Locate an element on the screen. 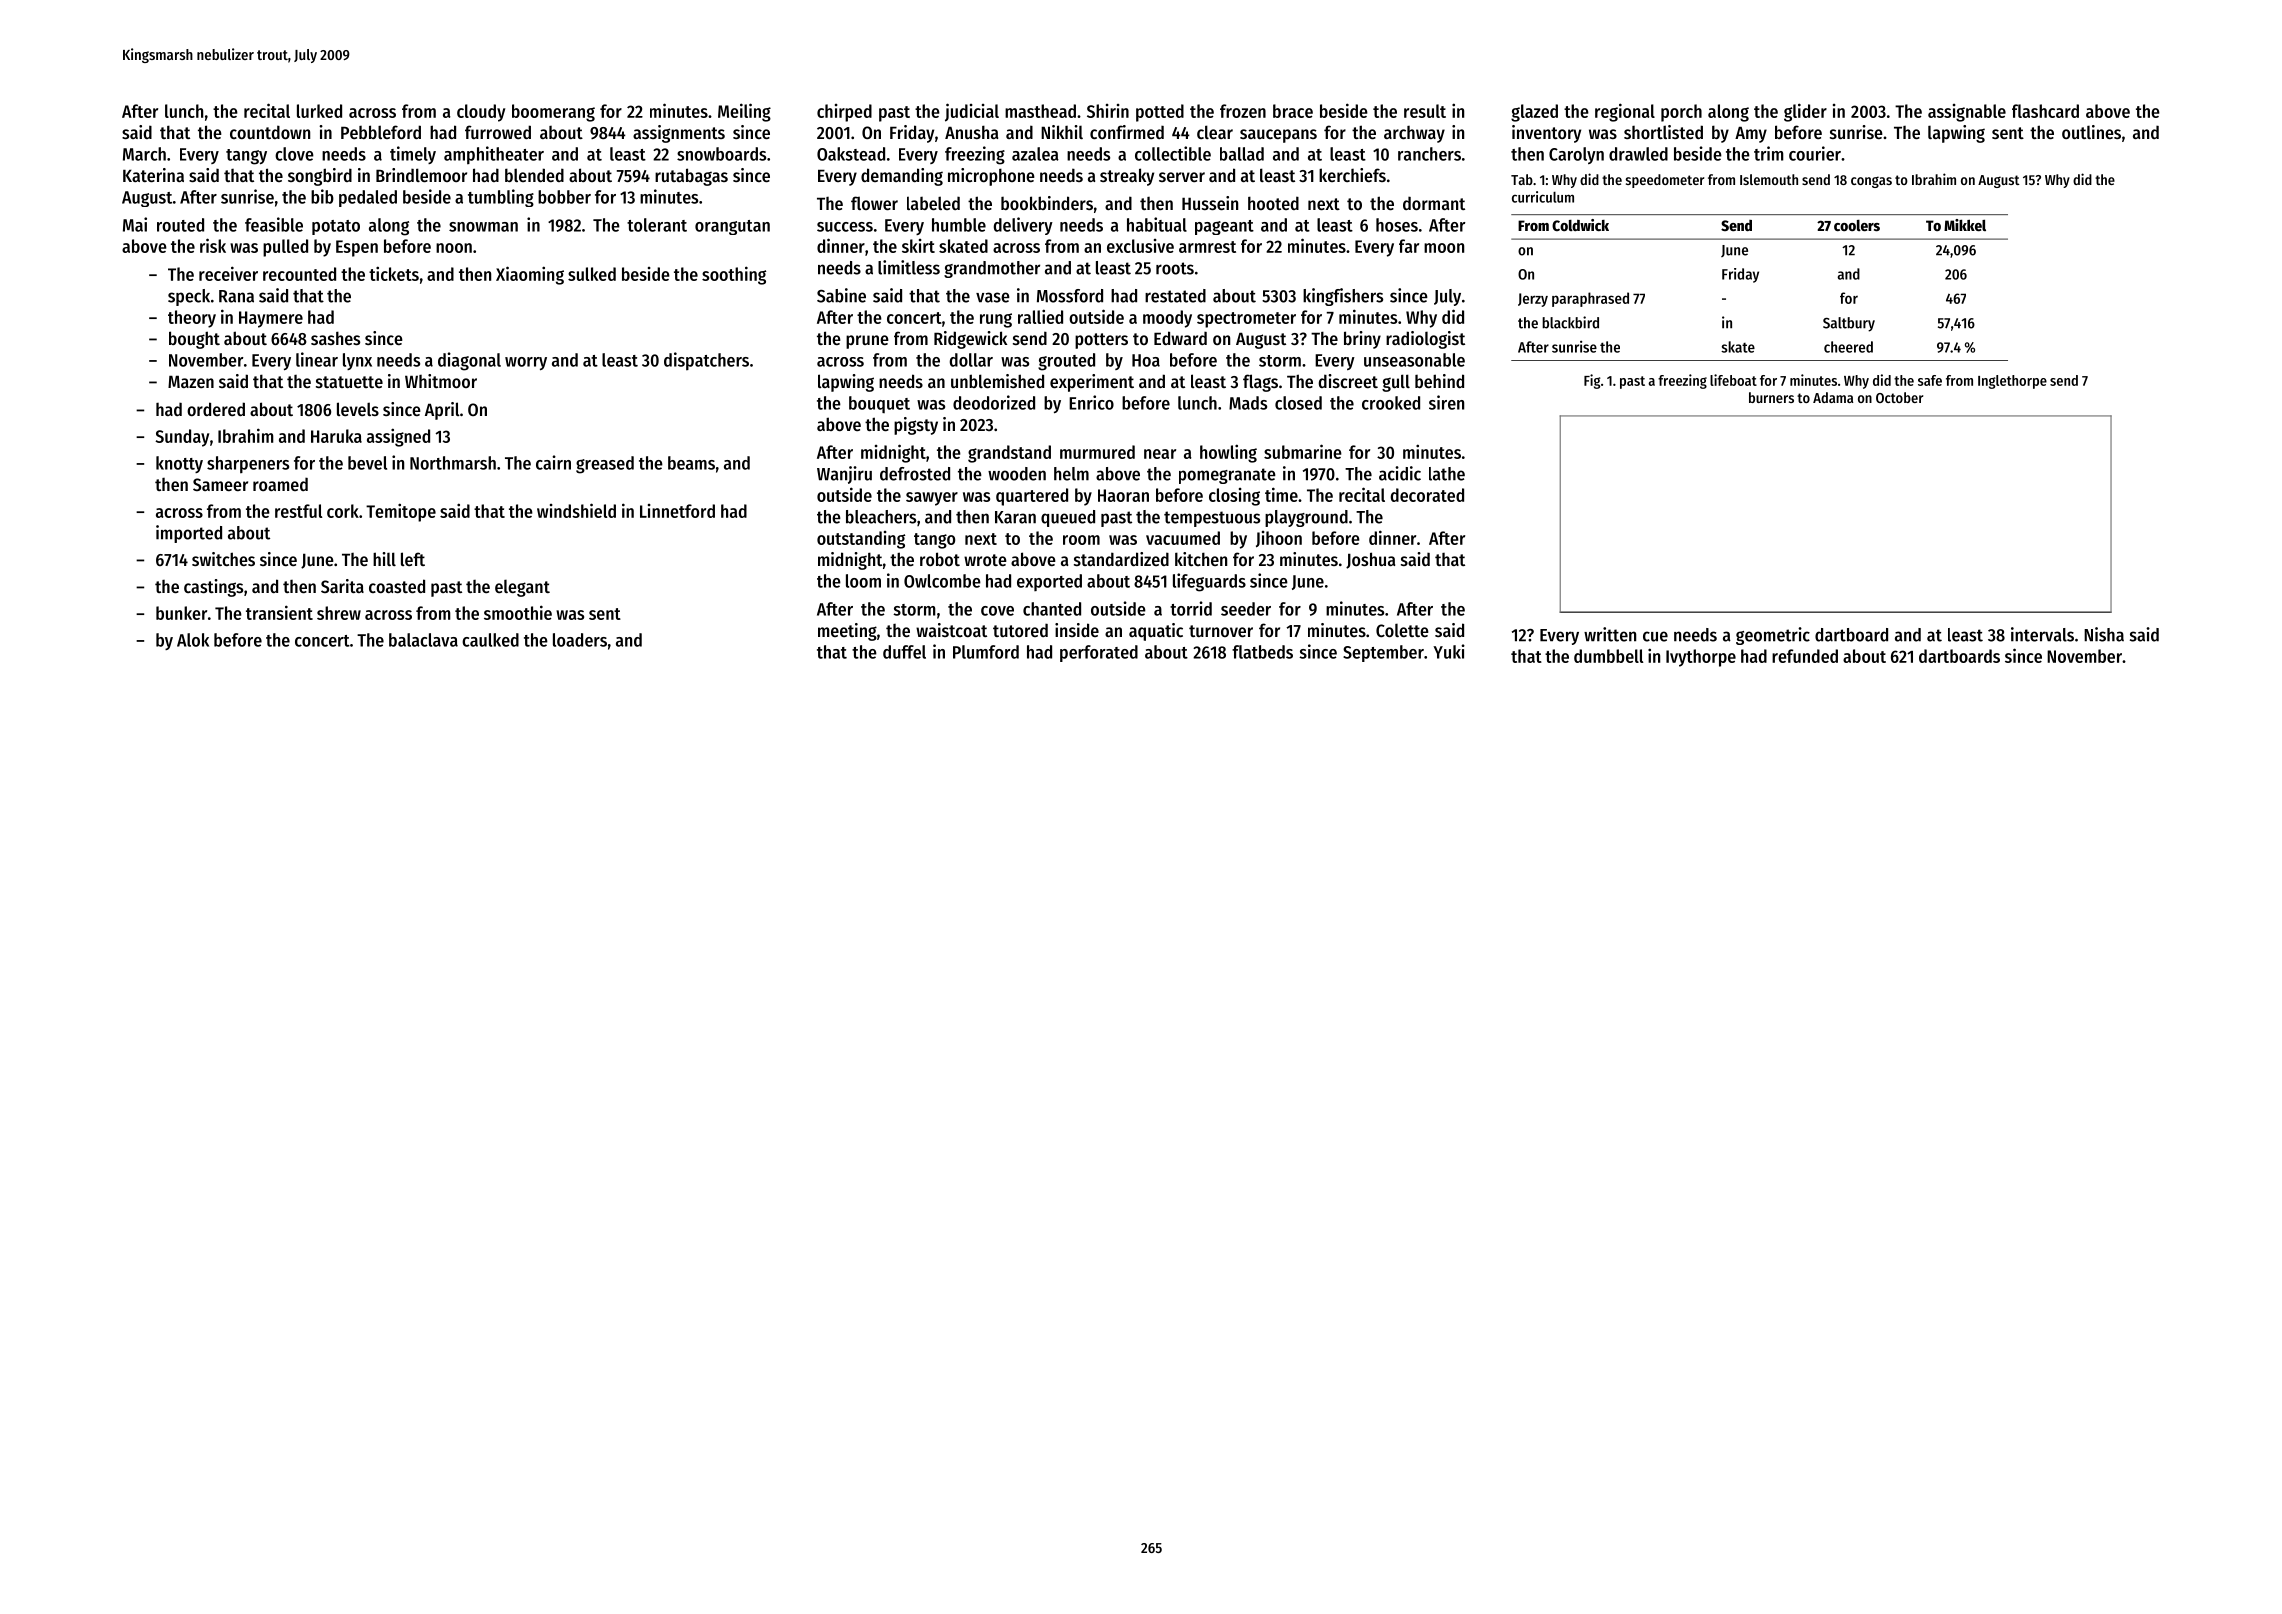  balaclava is located at coordinates (423, 640).
